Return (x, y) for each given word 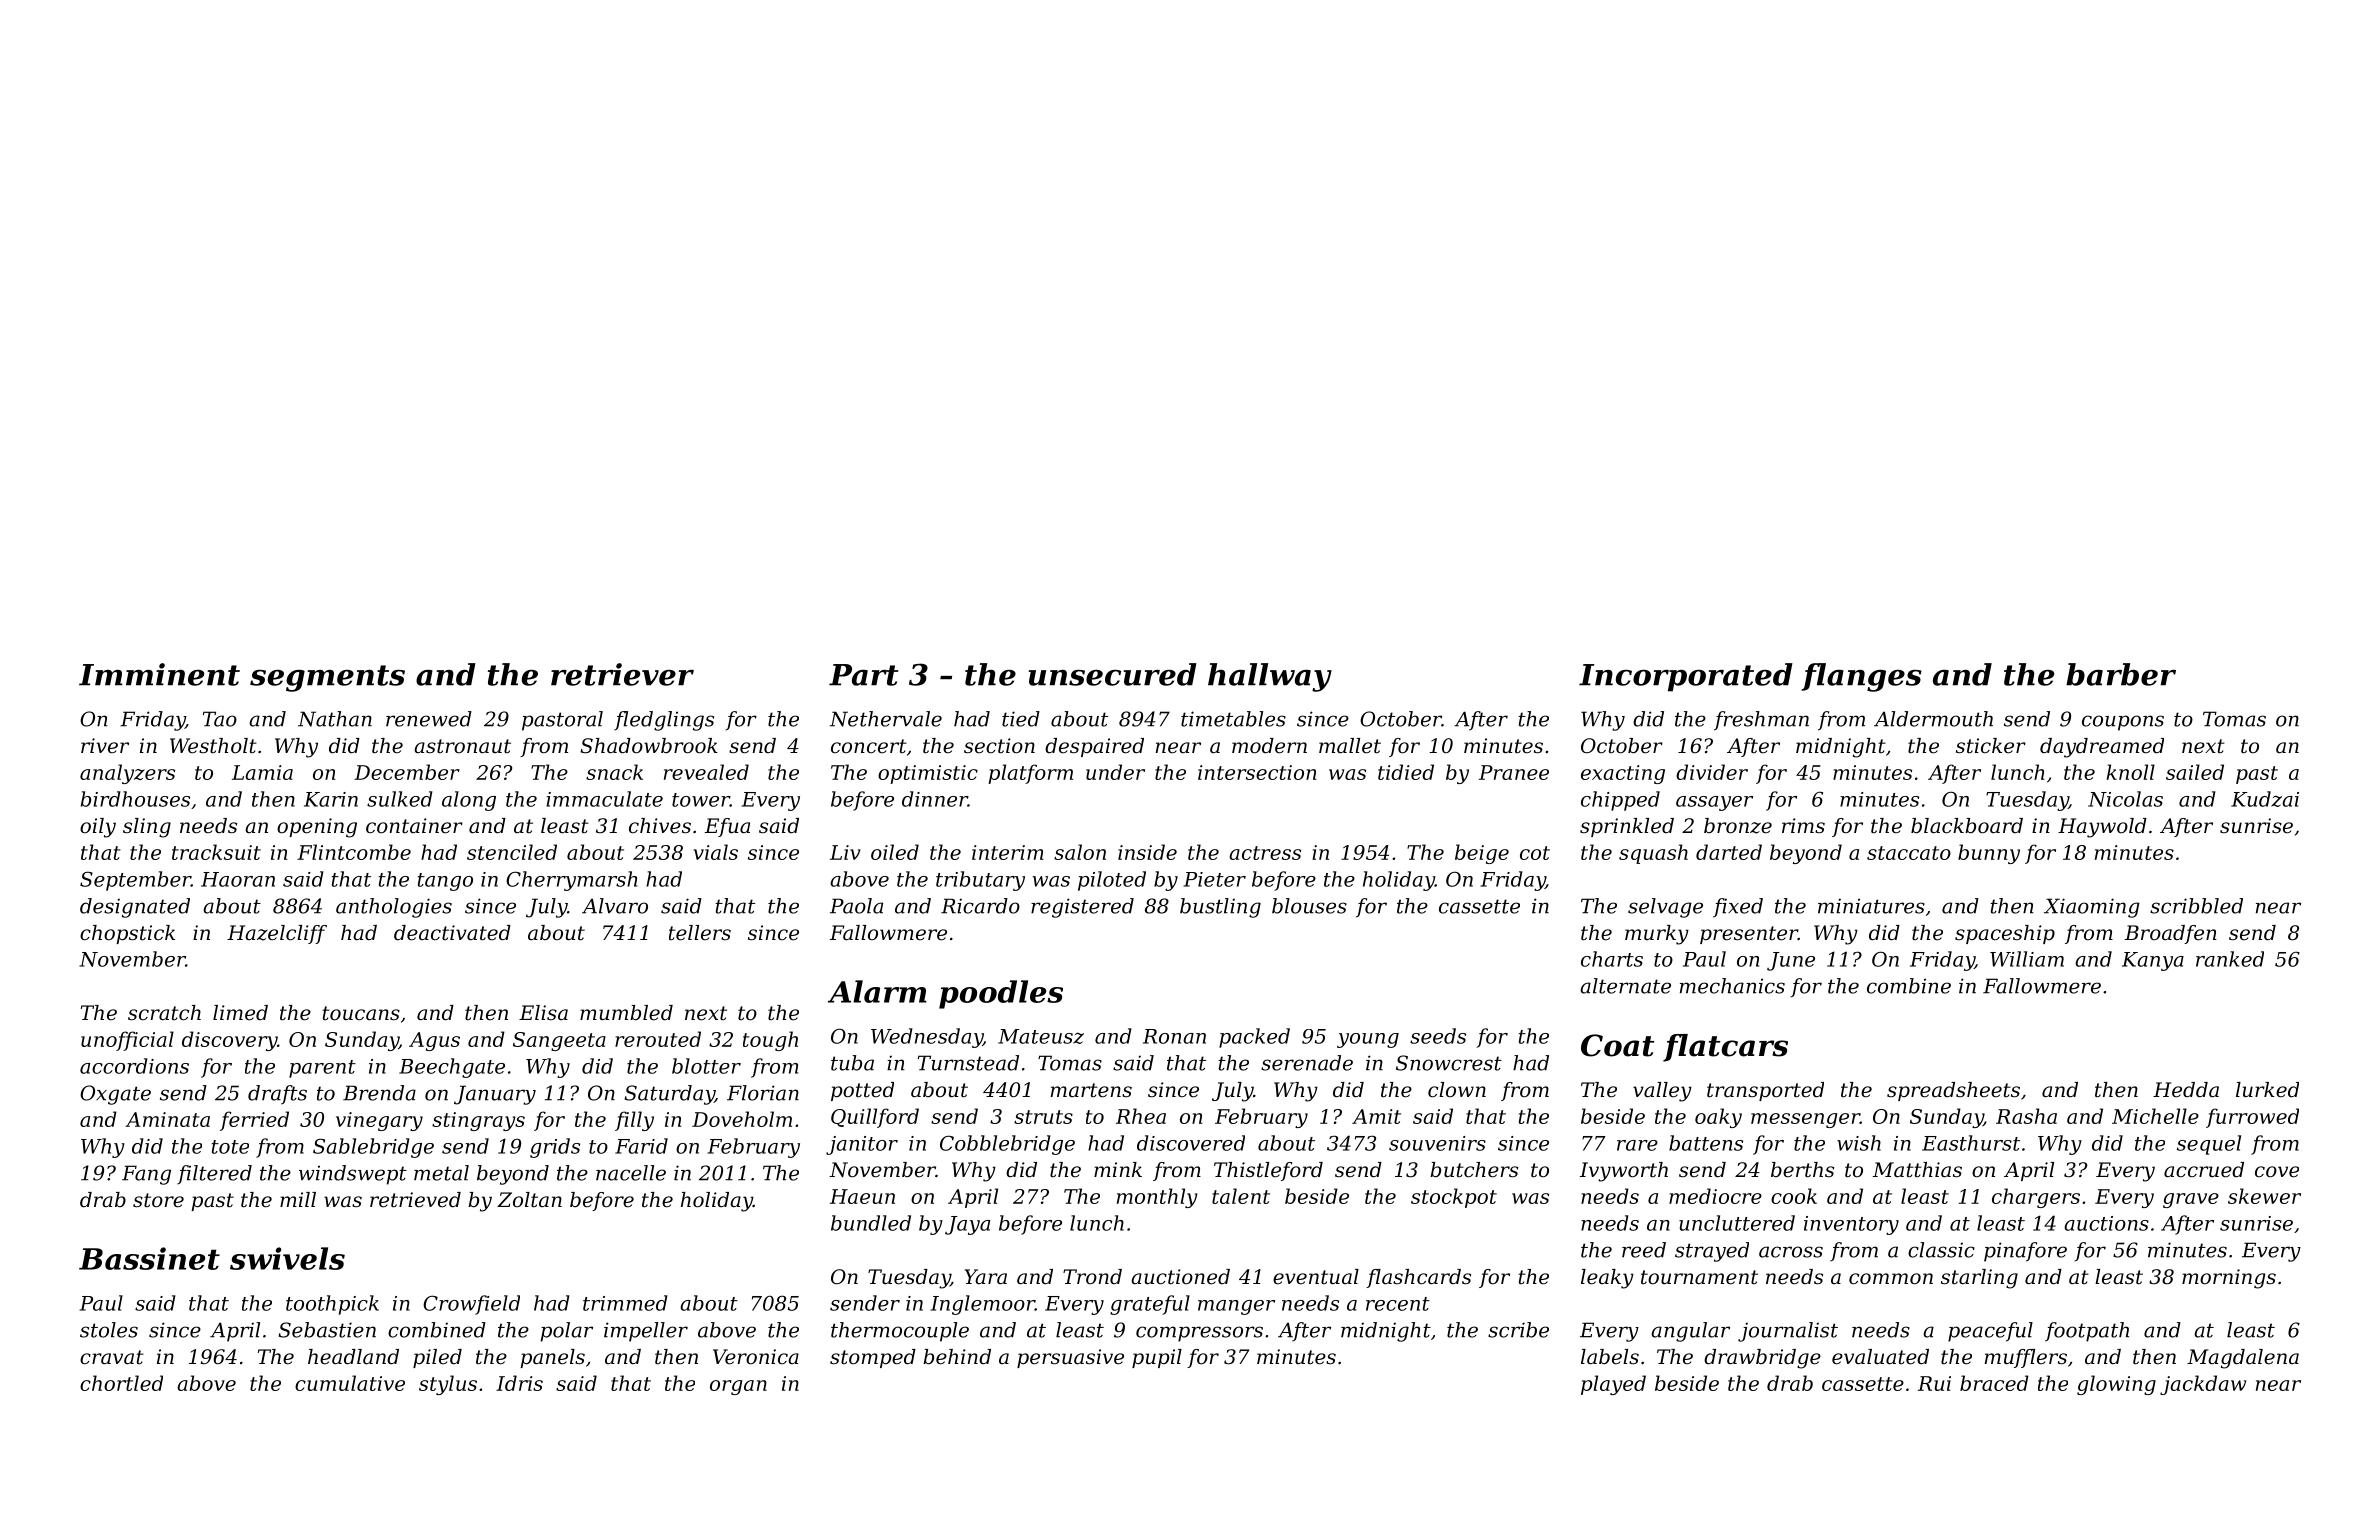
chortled (121, 1383)
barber (2121, 674)
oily (98, 828)
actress (1265, 853)
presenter (1749, 935)
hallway (1270, 677)
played (1613, 1385)
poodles (1001, 994)
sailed (2195, 772)
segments (327, 678)
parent (322, 1069)
